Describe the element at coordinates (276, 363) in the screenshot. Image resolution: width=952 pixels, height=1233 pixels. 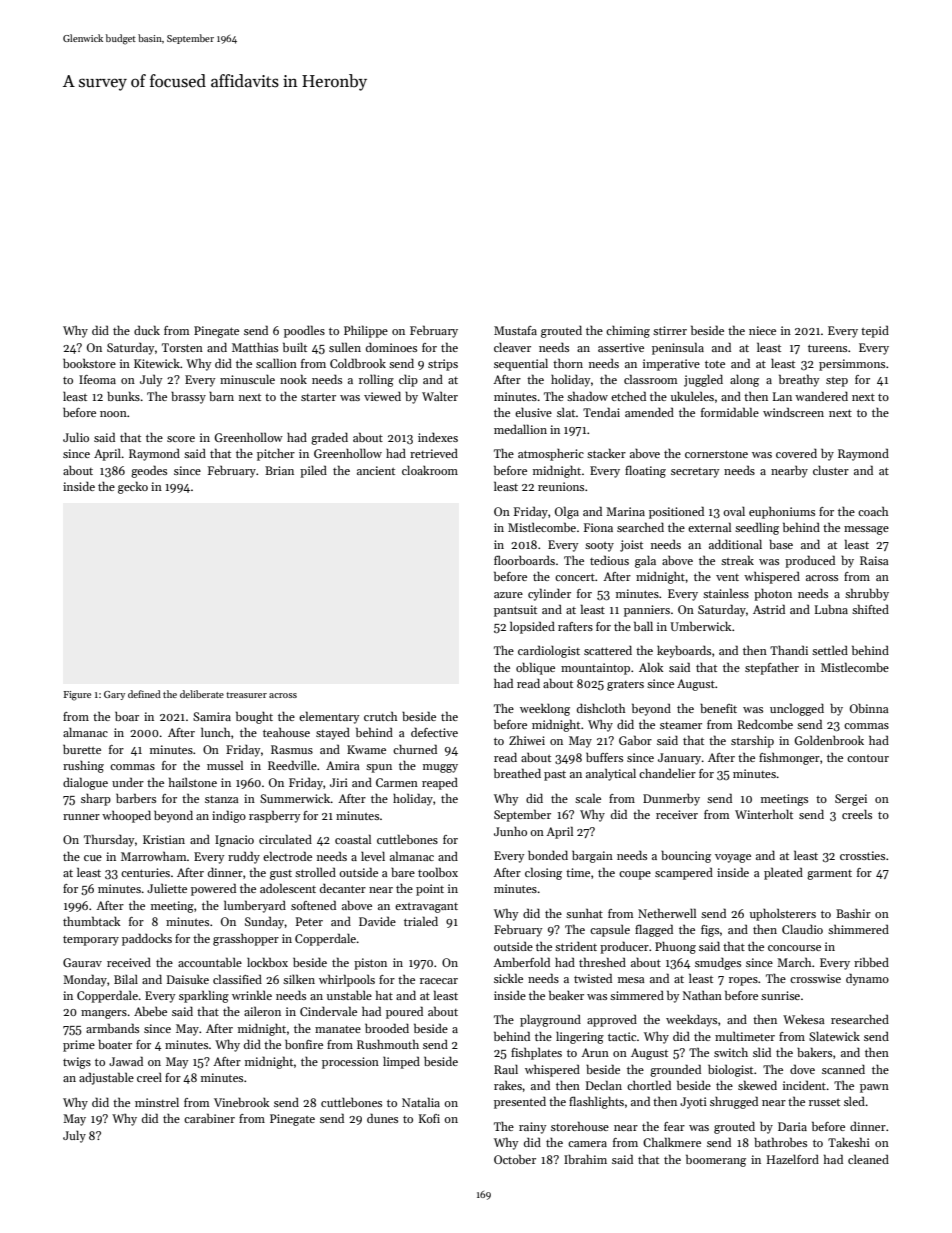
I see `scallion` at that location.
